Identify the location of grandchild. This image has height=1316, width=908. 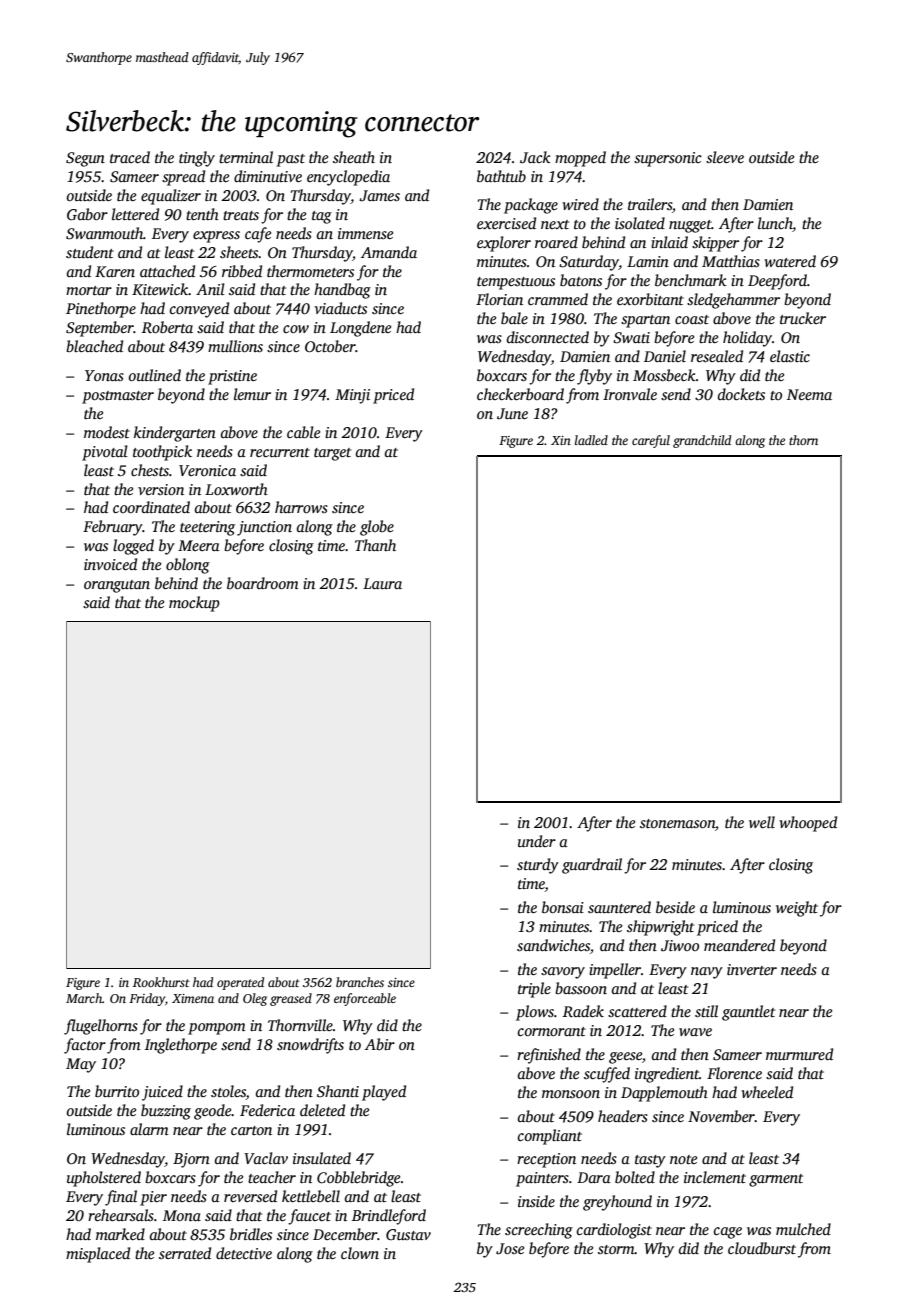
(702, 441).
